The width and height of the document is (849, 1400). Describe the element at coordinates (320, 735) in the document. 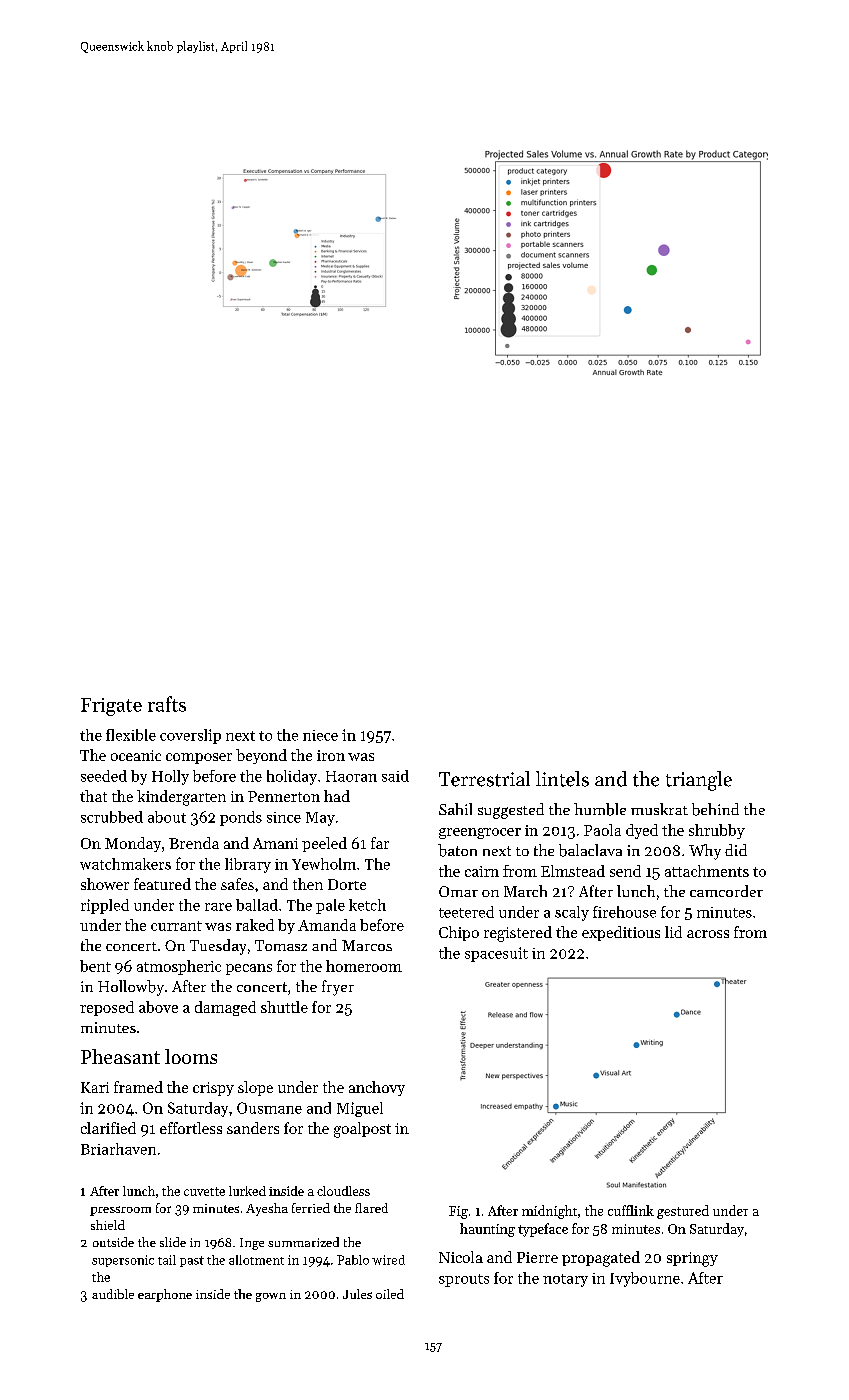

I see `niece` at that location.
